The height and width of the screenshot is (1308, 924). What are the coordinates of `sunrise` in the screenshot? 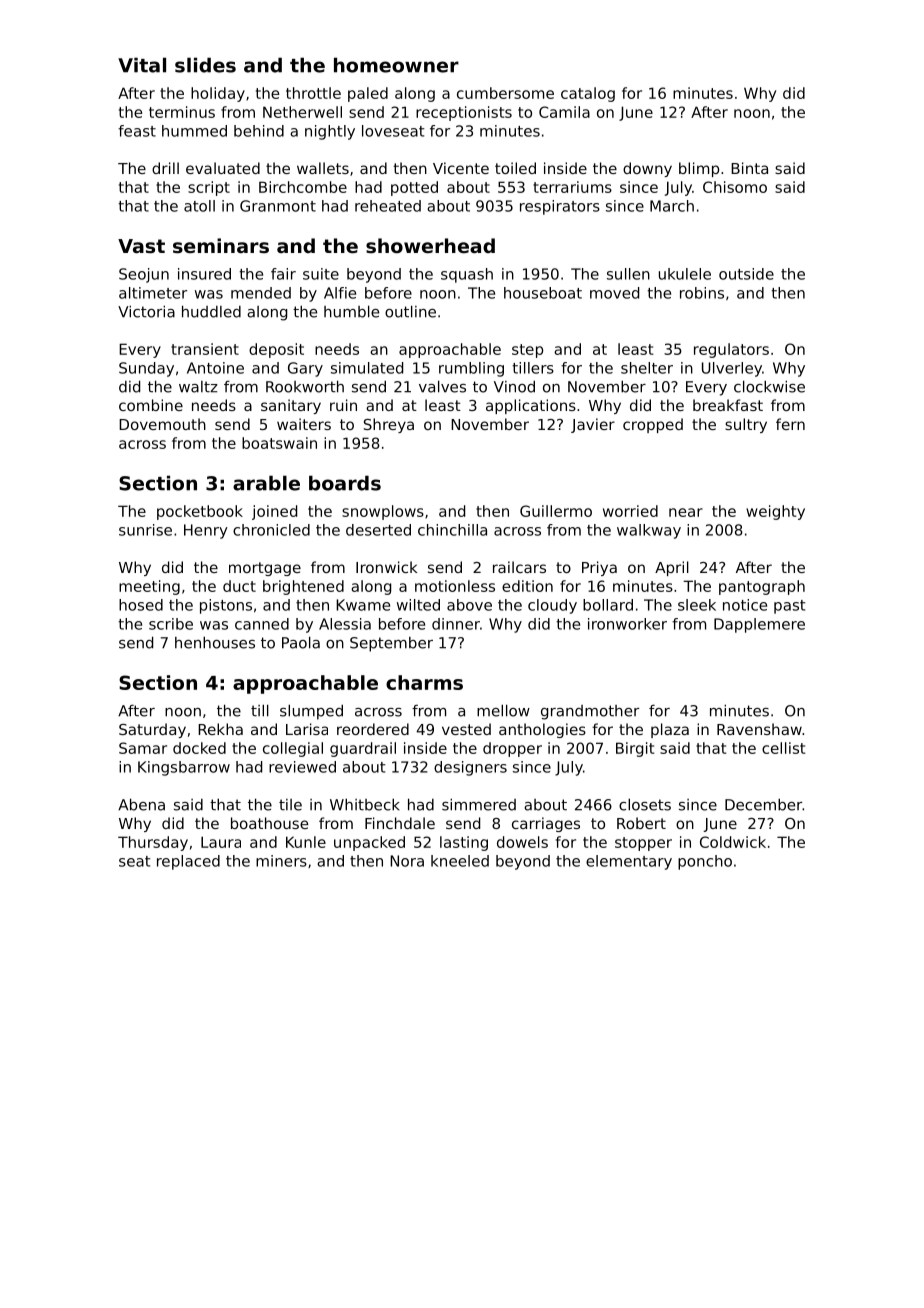 It's located at (145, 530).
